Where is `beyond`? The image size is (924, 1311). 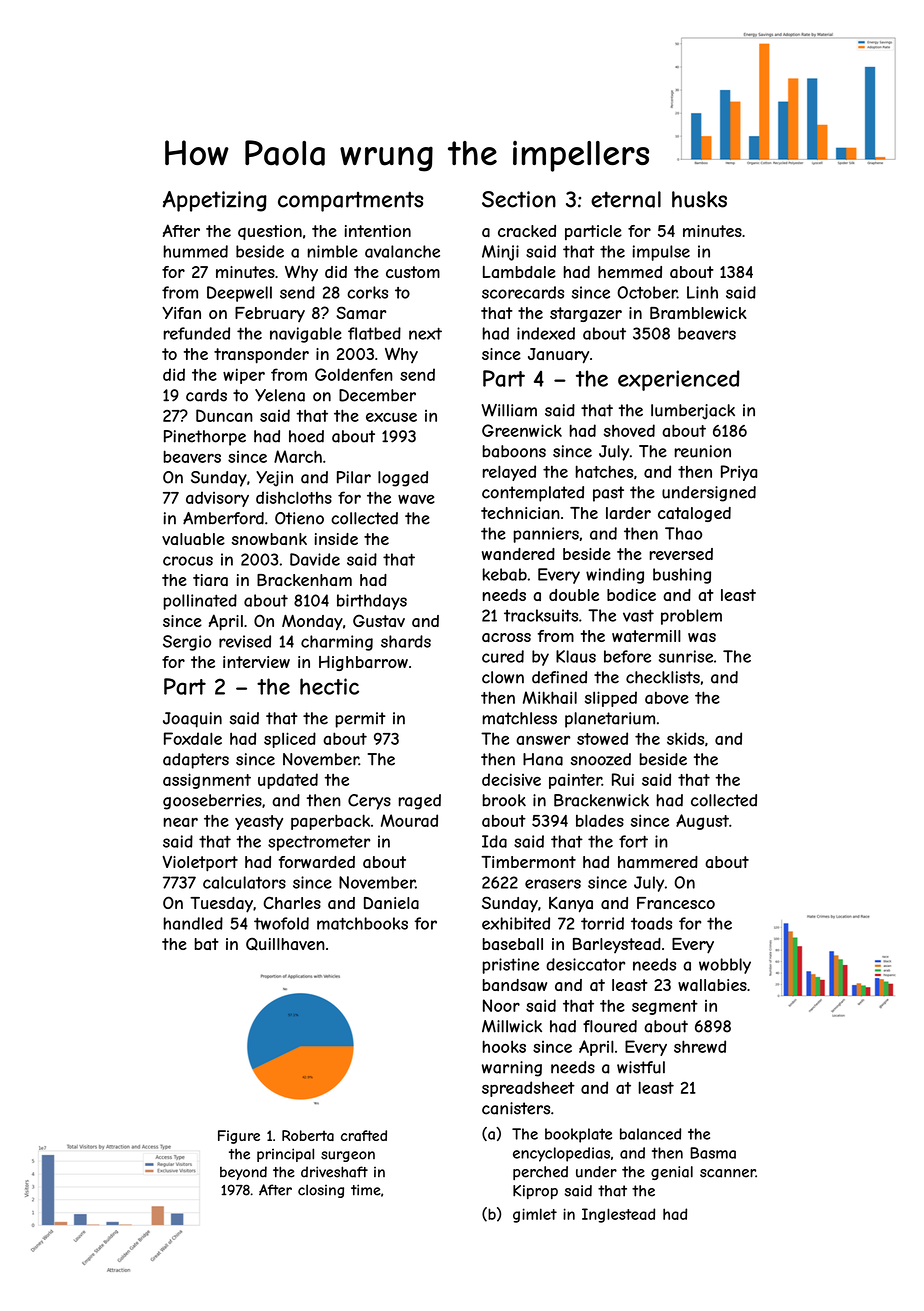
beyond is located at coordinates (243, 1173).
